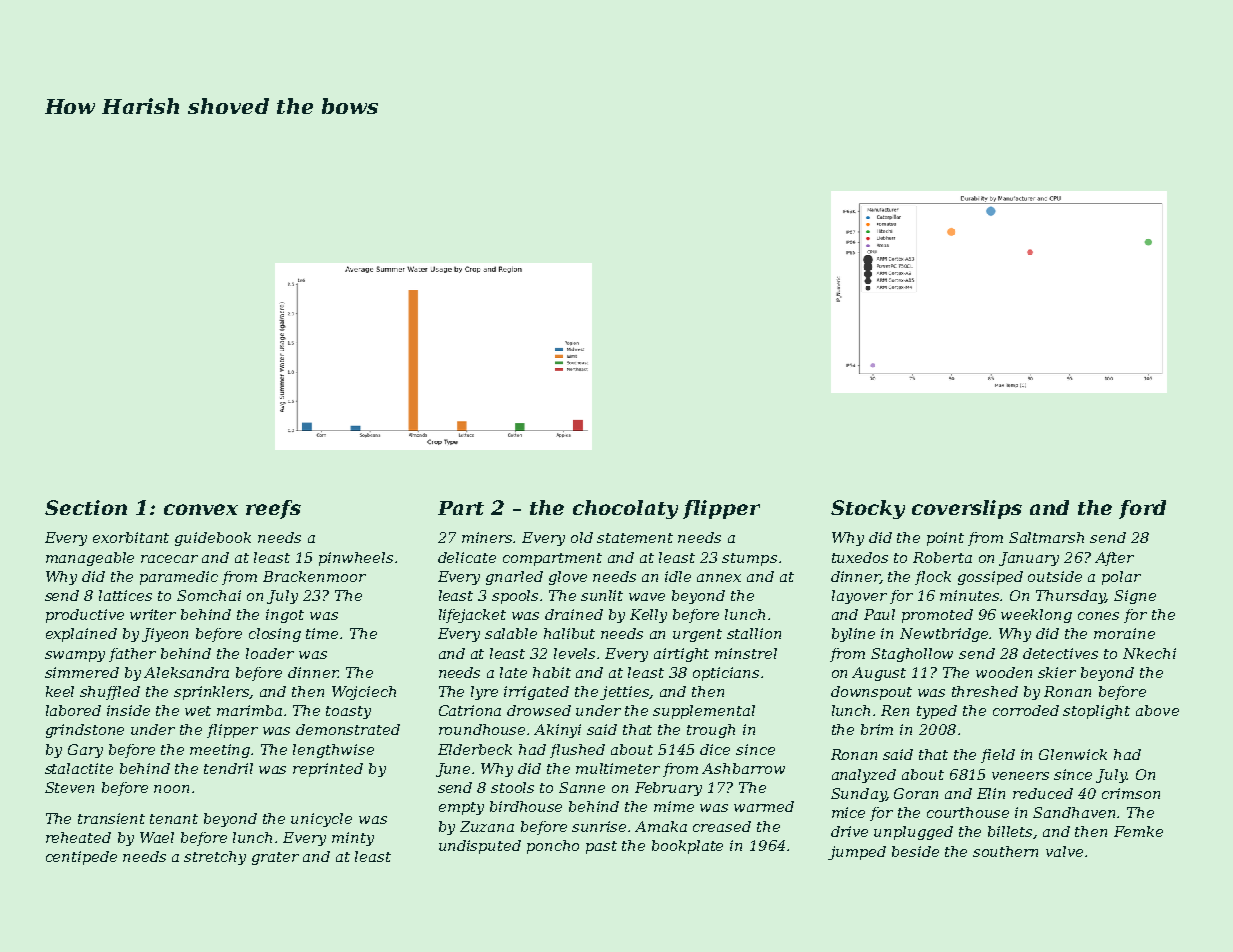  Describe the element at coordinates (81, 858) in the screenshot. I see `centipede` at that location.
